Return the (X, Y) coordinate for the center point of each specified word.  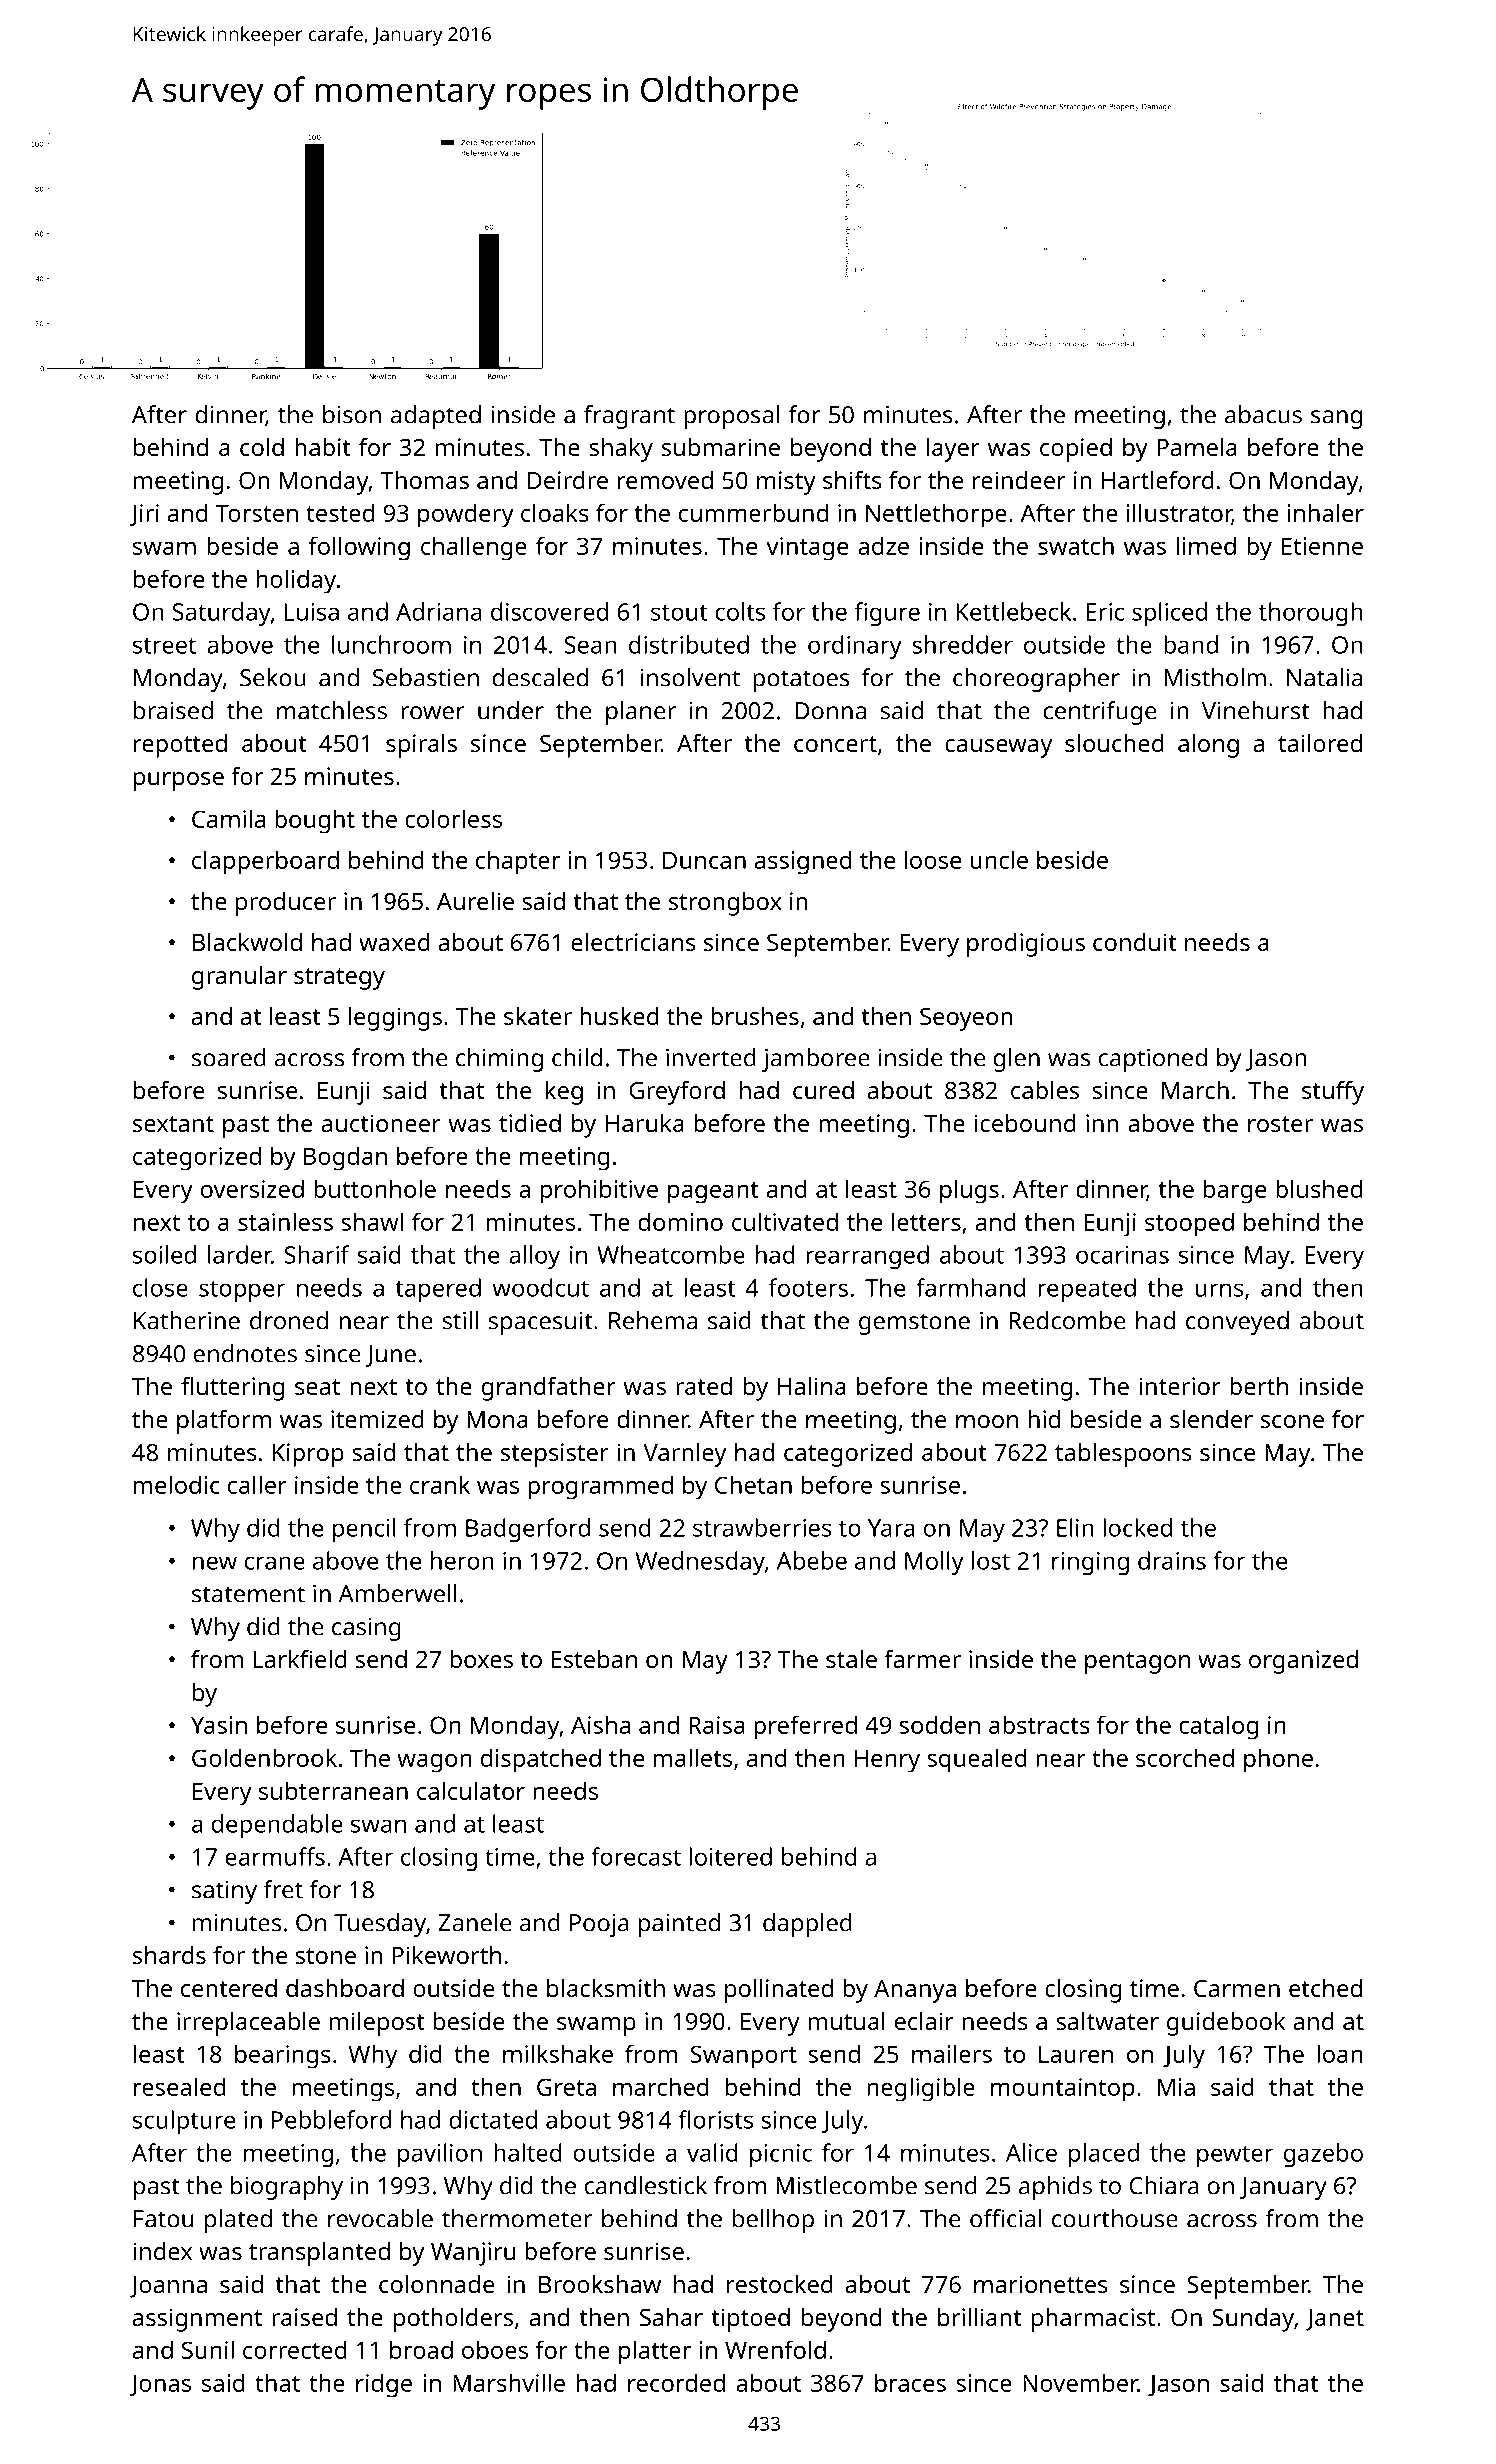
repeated (1087, 1290)
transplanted (319, 2254)
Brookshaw (600, 2284)
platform (224, 1422)
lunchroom (391, 644)
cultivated (785, 1221)
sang (1336, 419)
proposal (731, 417)
